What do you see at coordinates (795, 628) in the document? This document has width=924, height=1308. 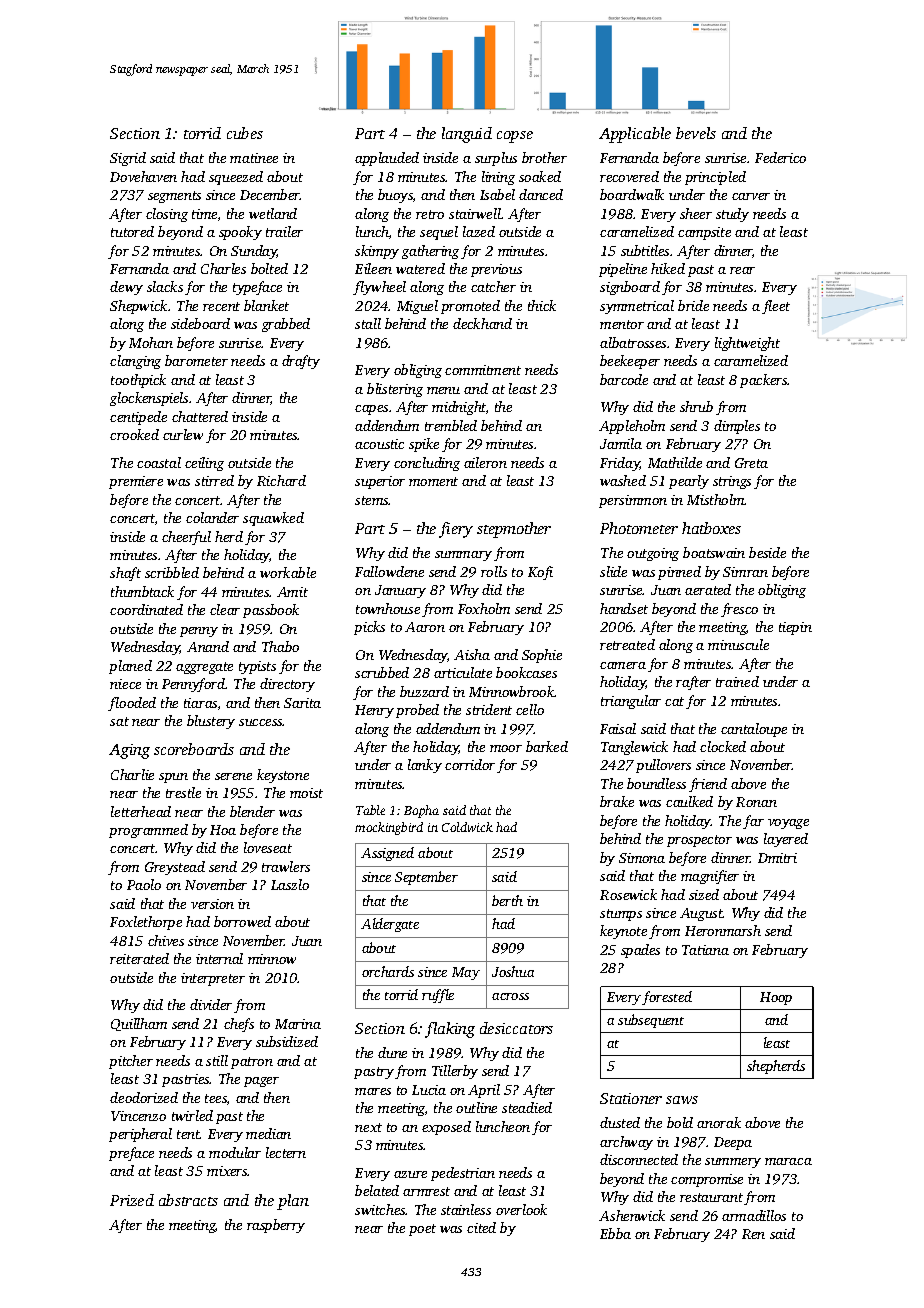 I see `tiepin` at bounding box center [795, 628].
